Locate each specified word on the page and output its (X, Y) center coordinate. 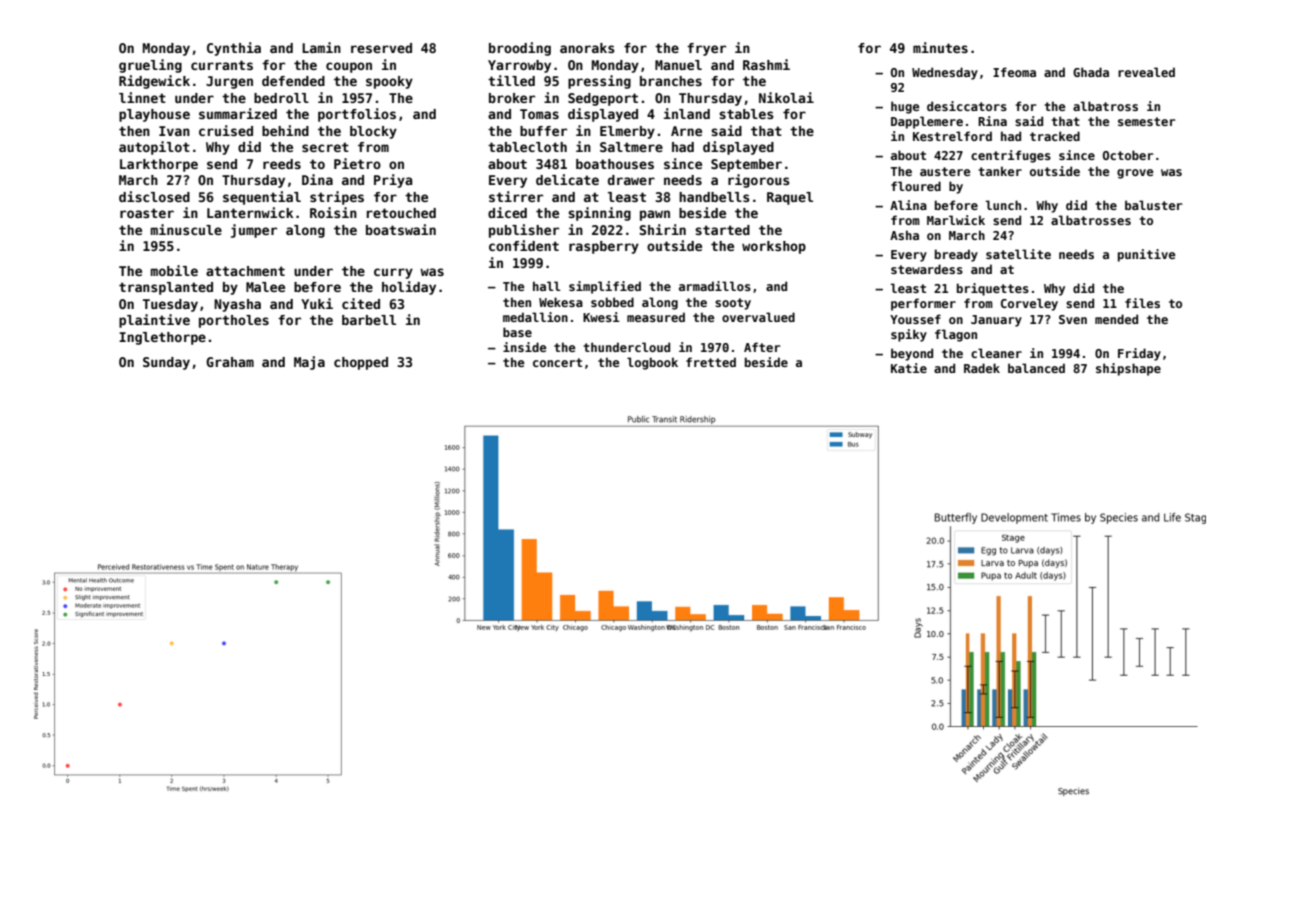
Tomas (539, 114)
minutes (940, 47)
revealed (1146, 72)
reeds (282, 164)
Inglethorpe (162, 338)
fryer (706, 49)
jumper (254, 231)
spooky (389, 82)
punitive (1146, 255)
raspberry (604, 247)
